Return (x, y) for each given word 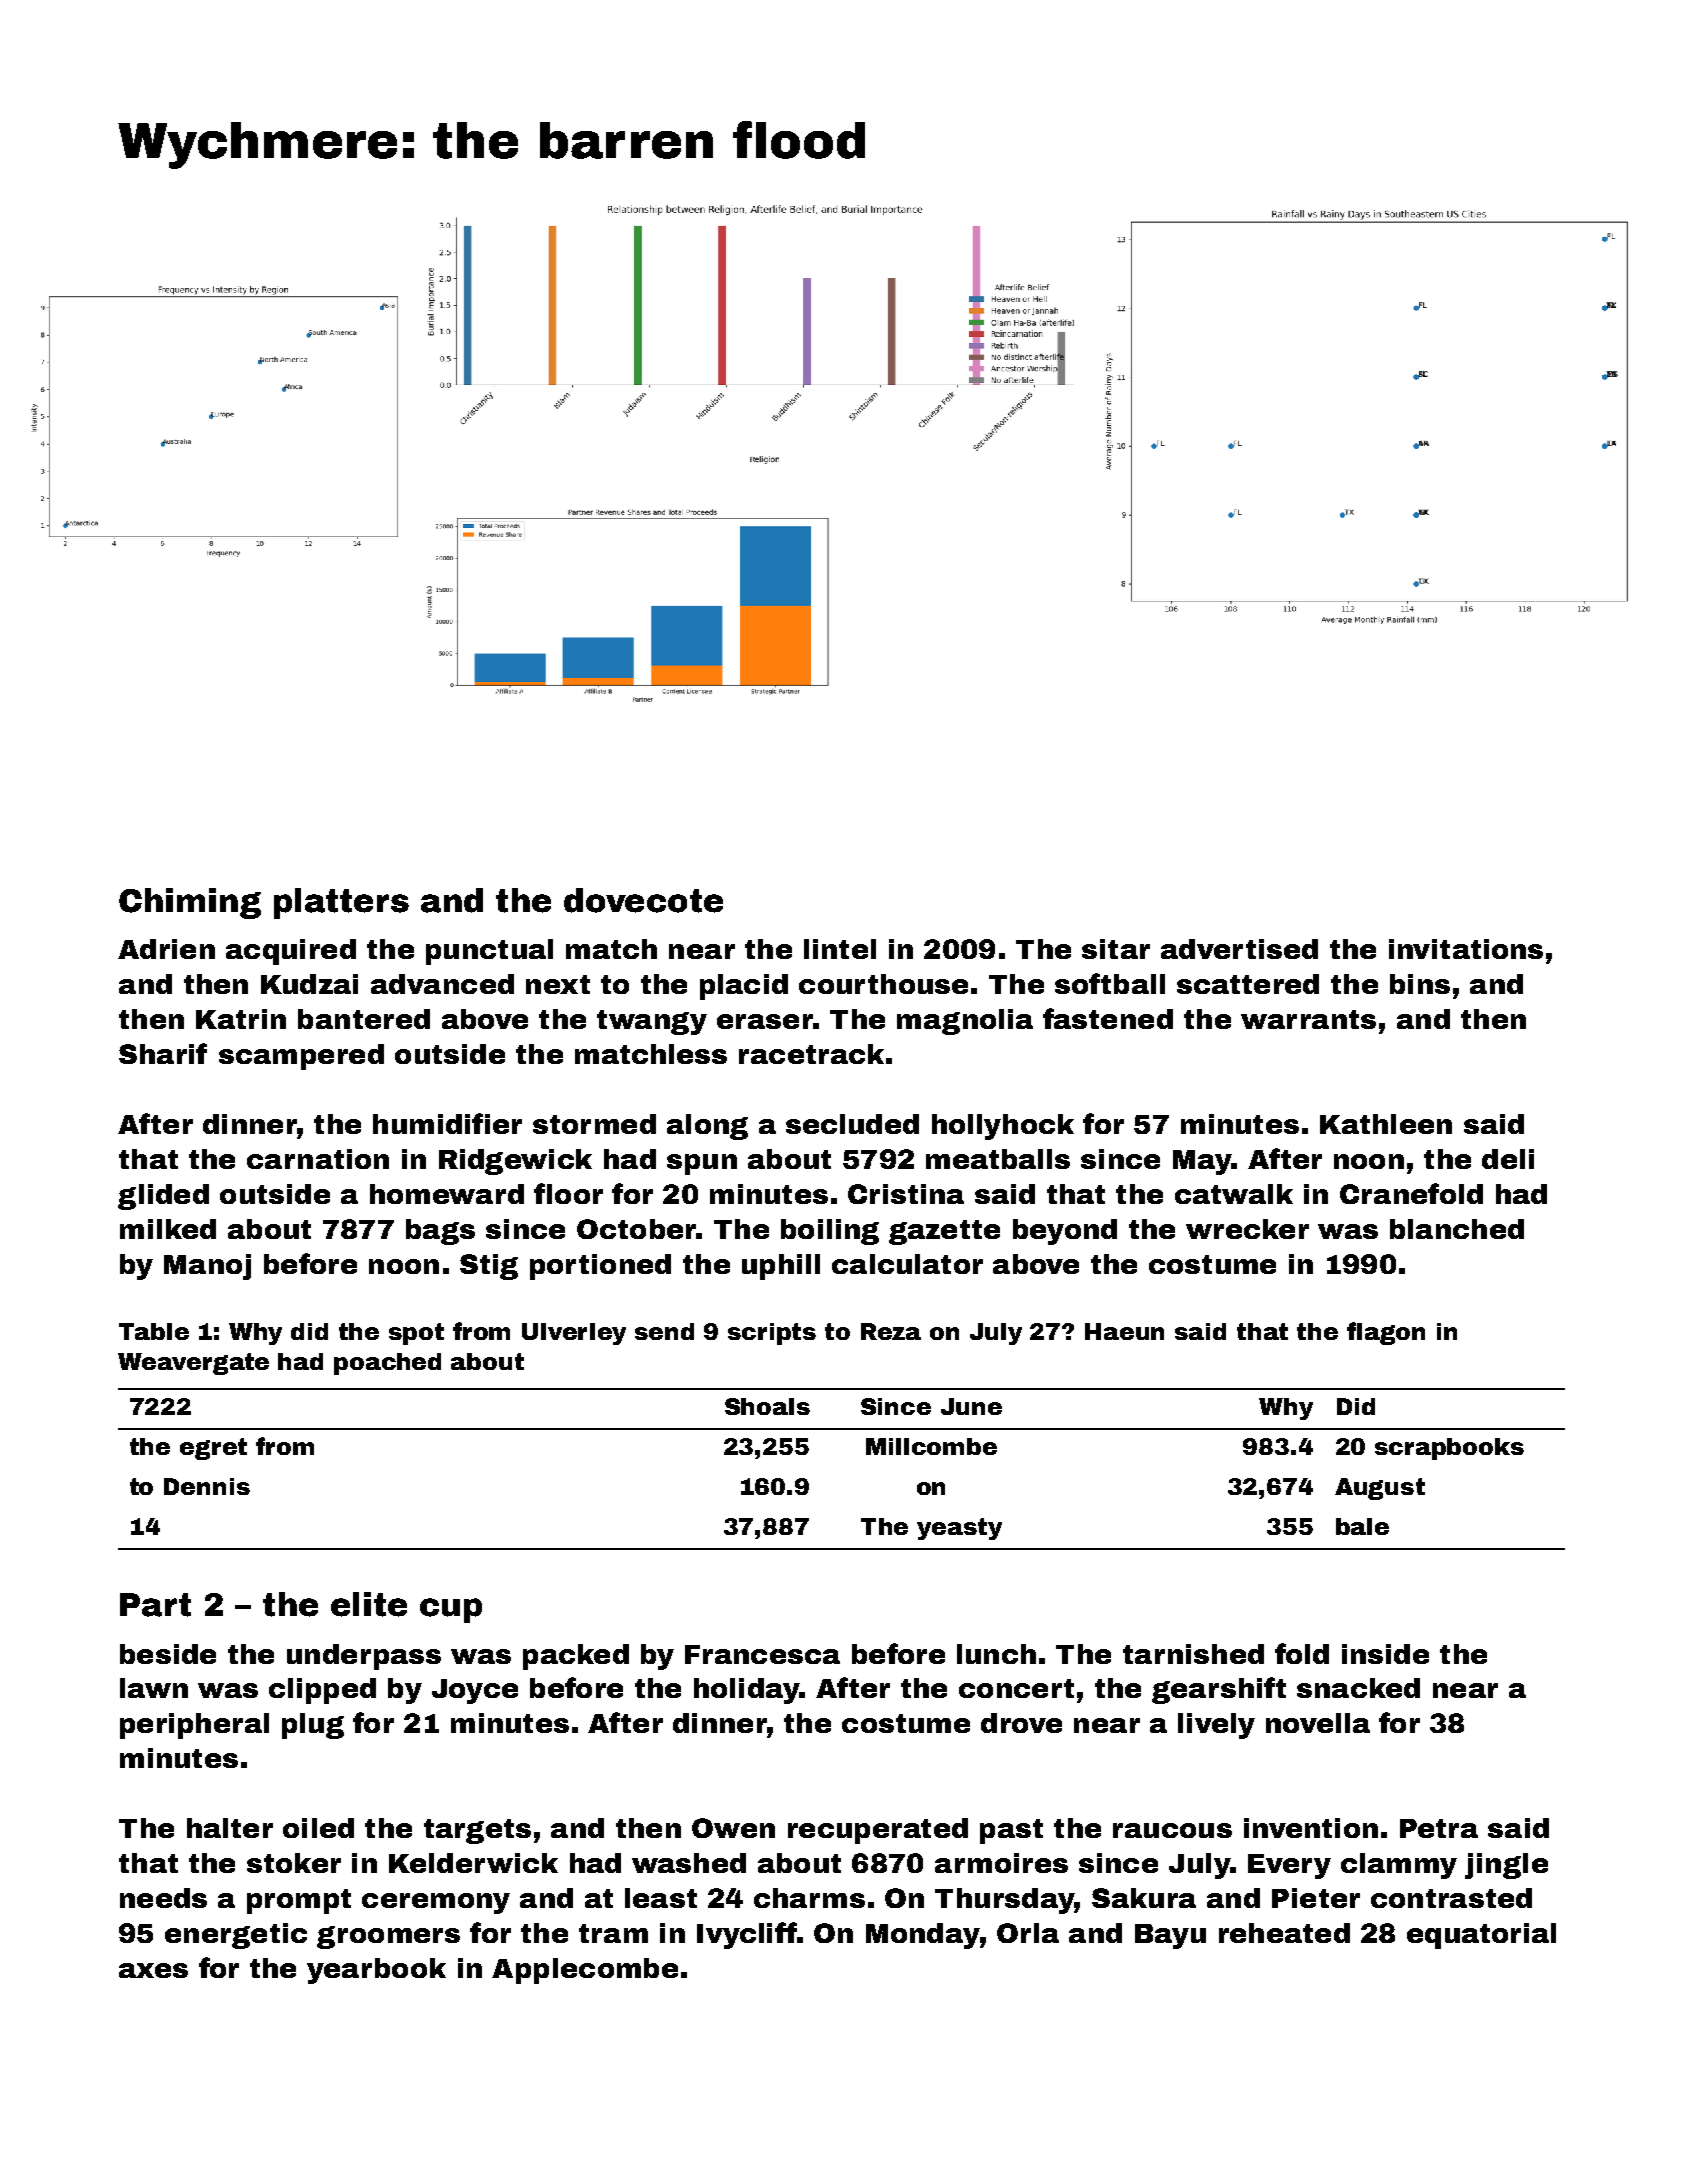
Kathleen (1386, 1124)
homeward (447, 1194)
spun (702, 1164)
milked (168, 1229)
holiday (747, 1691)
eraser (764, 1021)
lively (1216, 1726)
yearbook (376, 1971)
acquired (291, 952)
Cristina (906, 1194)
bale (1362, 1526)
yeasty (959, 1529)
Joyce (475, 1691)
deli (1508, 1159)
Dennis (207, 1486)
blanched (1457, 1229)
